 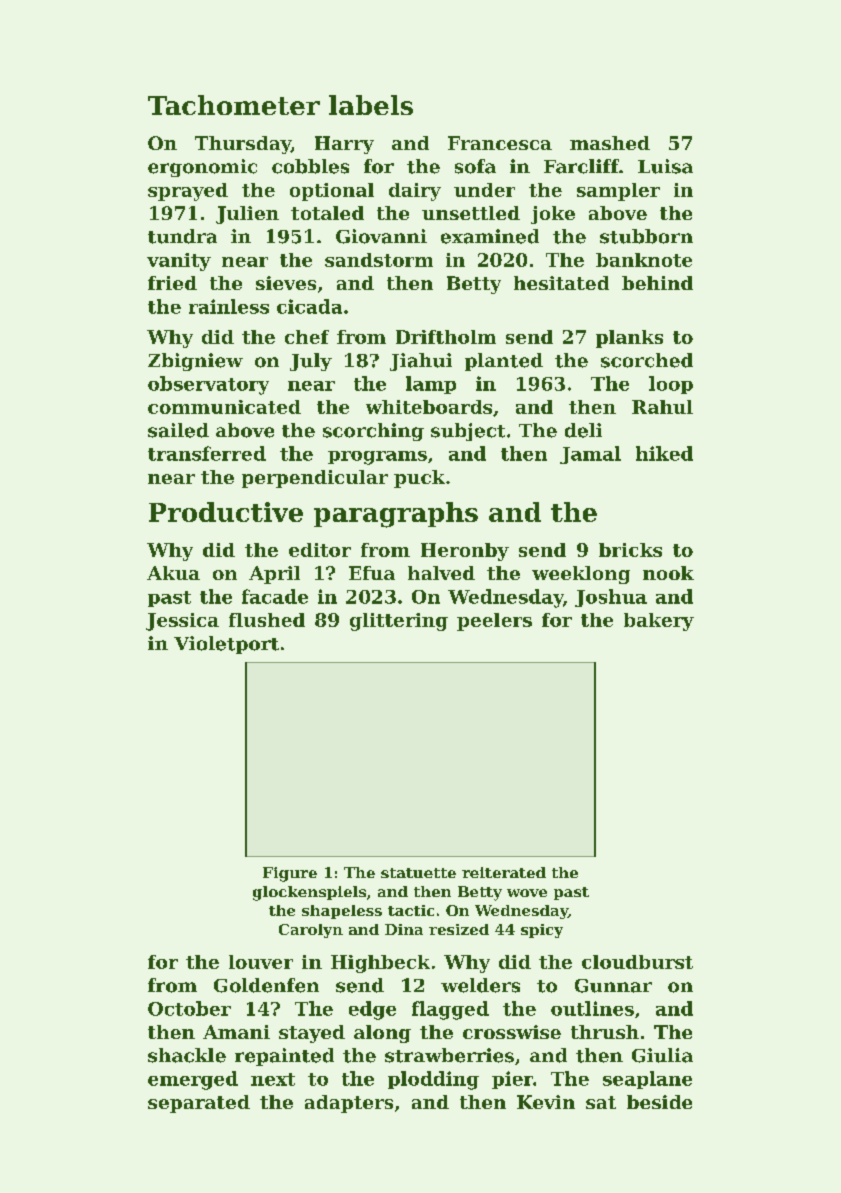 I want to click on Francesca, so click(x=500, y=143).
